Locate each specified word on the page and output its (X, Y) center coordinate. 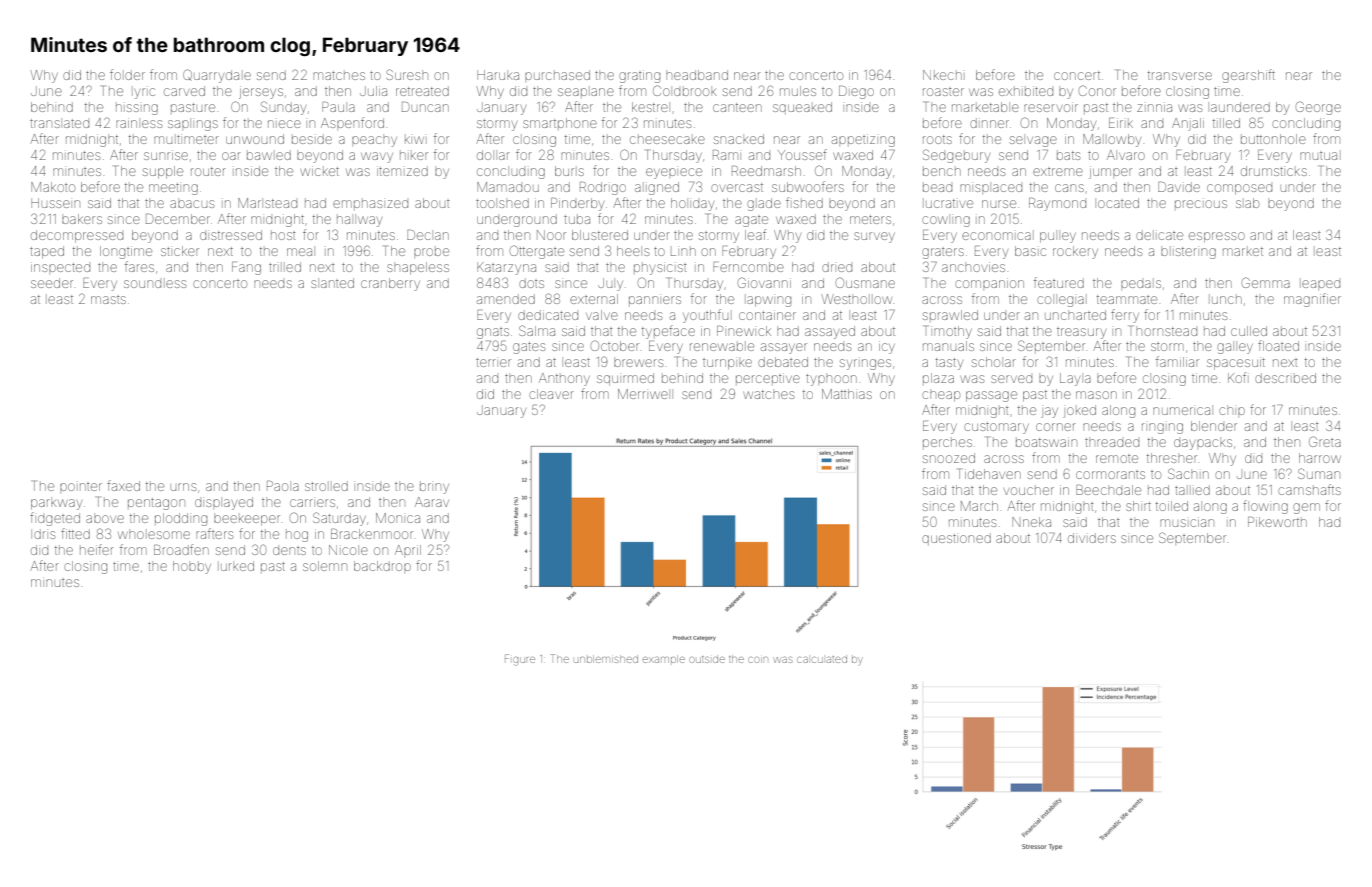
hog (297, 536)
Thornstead (1163, 331)
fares (139, 266)
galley (1235, 348)
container (767, 315)
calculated (822, 659)
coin (758, 660)
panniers (655, 300)
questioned (956, 539)
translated (59, 123)
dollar (493, 155)
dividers (1092, 538)
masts (108, 300)
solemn (325, 566)
